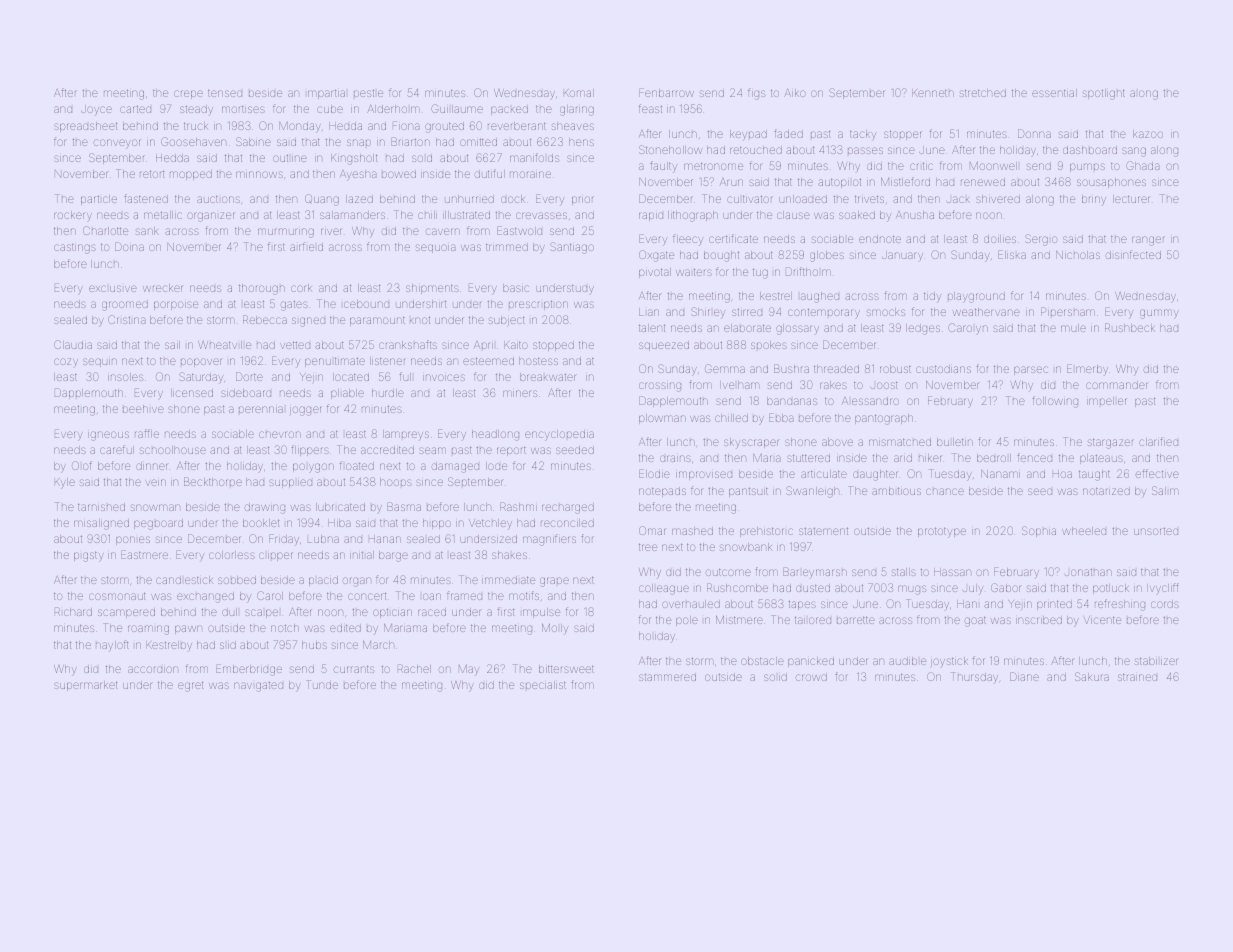 The image size is (1233, 952). What do you see at coordinates (135, 109) in the page?
I see `carted` at bounding box center [135, 109].
